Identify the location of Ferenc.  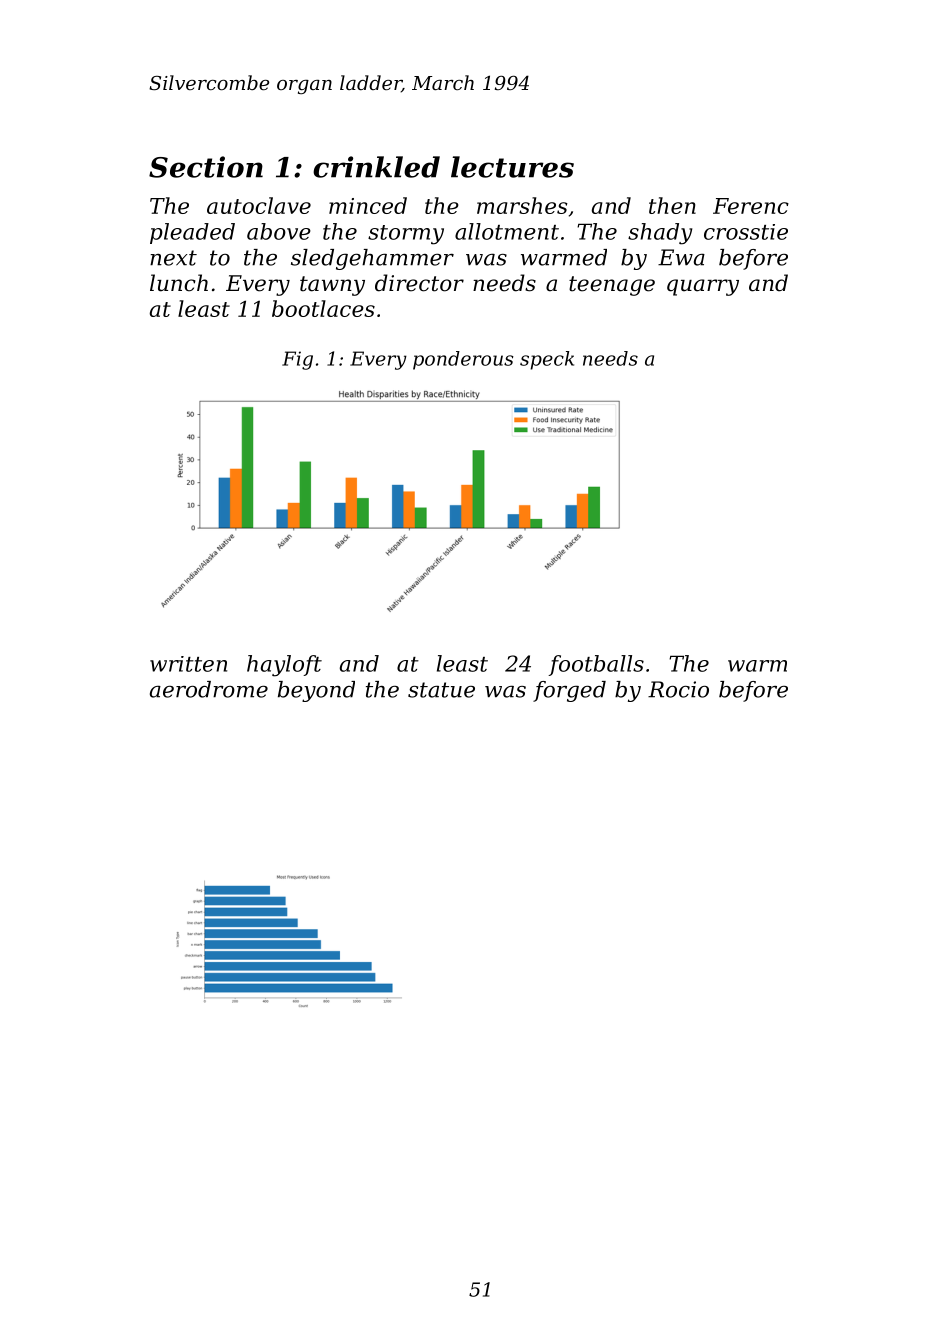
(751, 206).
